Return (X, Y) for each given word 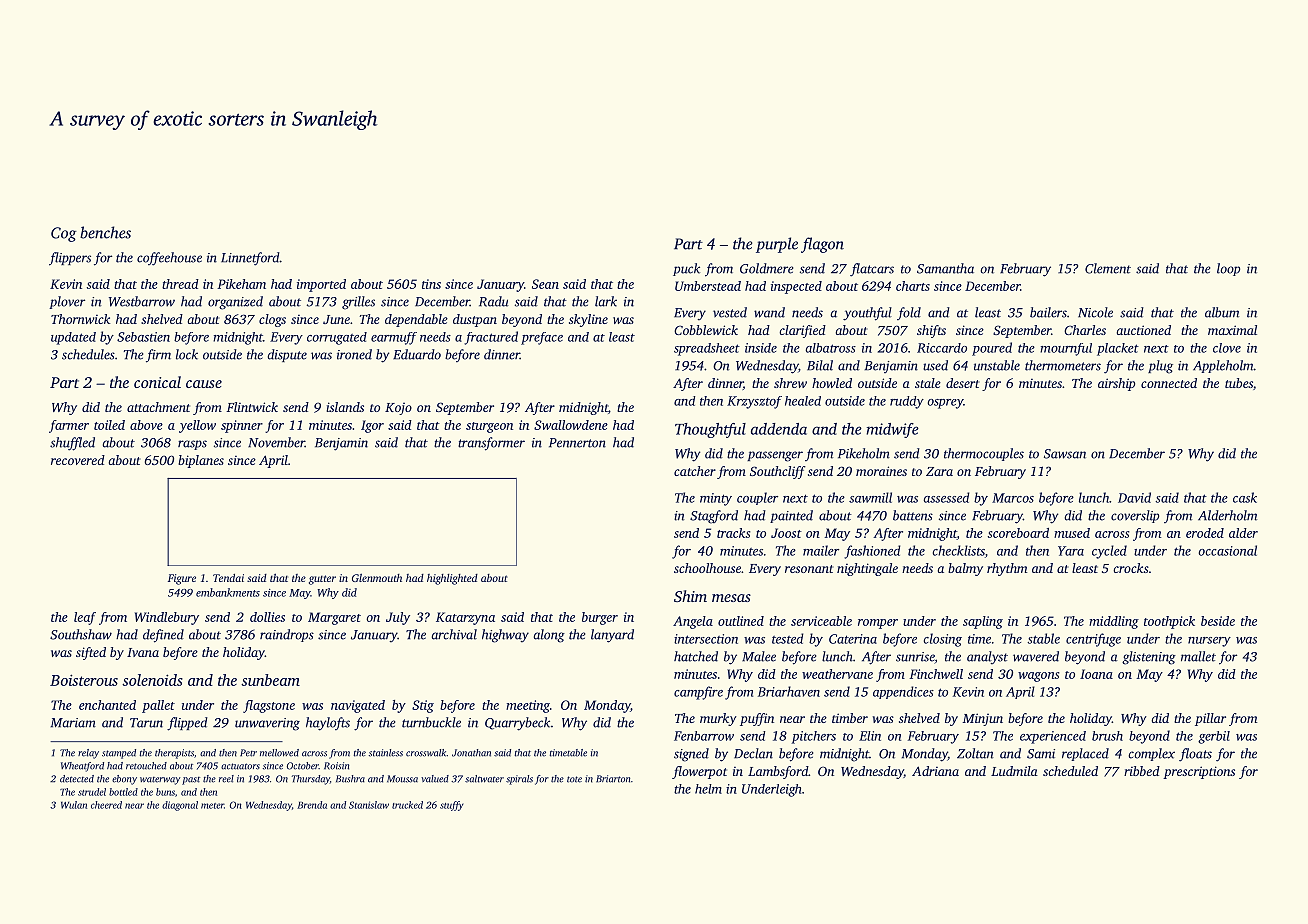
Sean (545, 284)
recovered (78, 460)
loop (1228, 269)
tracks (734, 533)
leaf (85, 618)
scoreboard (1018, 533)
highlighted (452, 579)
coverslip (1135, 516)
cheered (106, 805)
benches (105, 232)
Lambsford (778, 772)
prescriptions (1199, 772)
